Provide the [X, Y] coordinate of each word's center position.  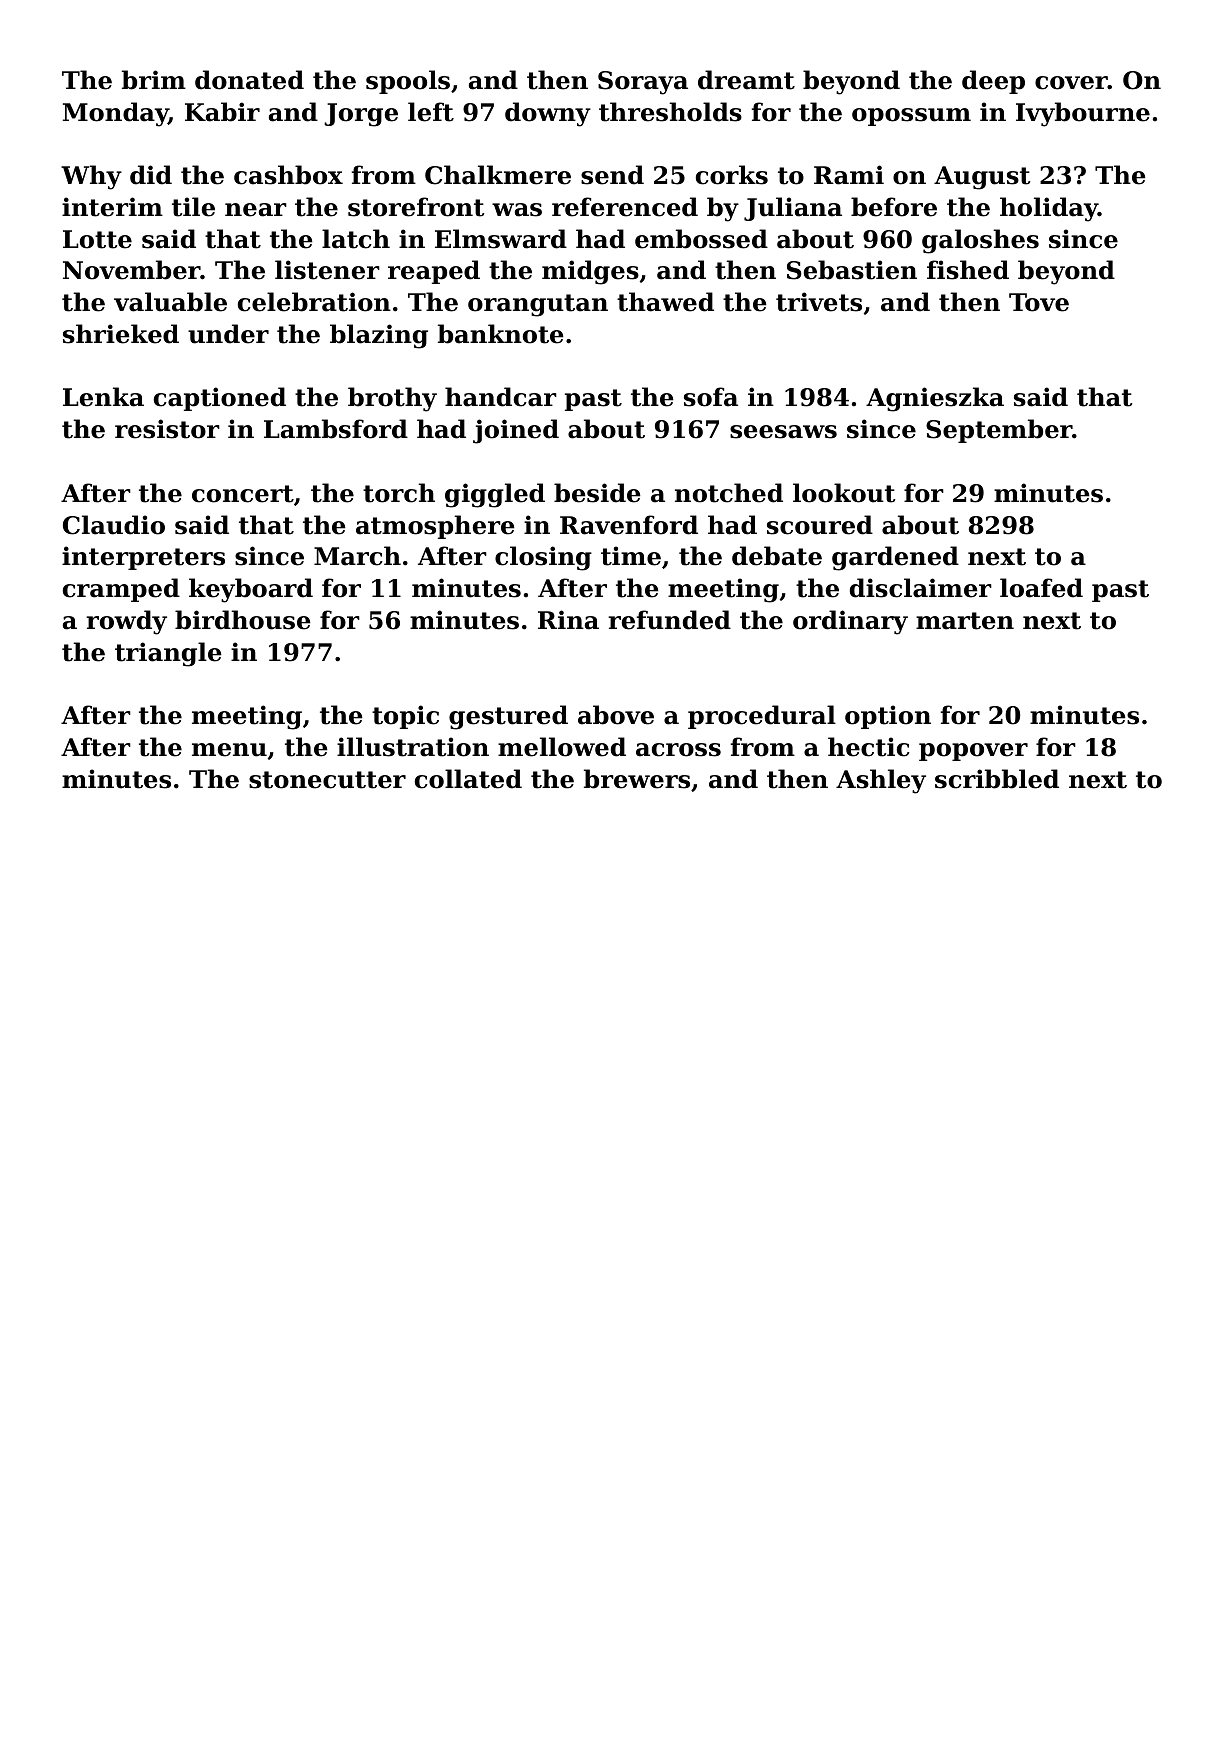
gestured [508, 717]
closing [543, 558]
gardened [895, 558]
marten [965, 621]
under [228, 334]
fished [968, 270]
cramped [121, 590]
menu [229, 750]
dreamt [746, 80]
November [131, 270]
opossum [911, 117]
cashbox [288, 175]
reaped [434, 272]
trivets [819, 302]
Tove [1039, 302]
